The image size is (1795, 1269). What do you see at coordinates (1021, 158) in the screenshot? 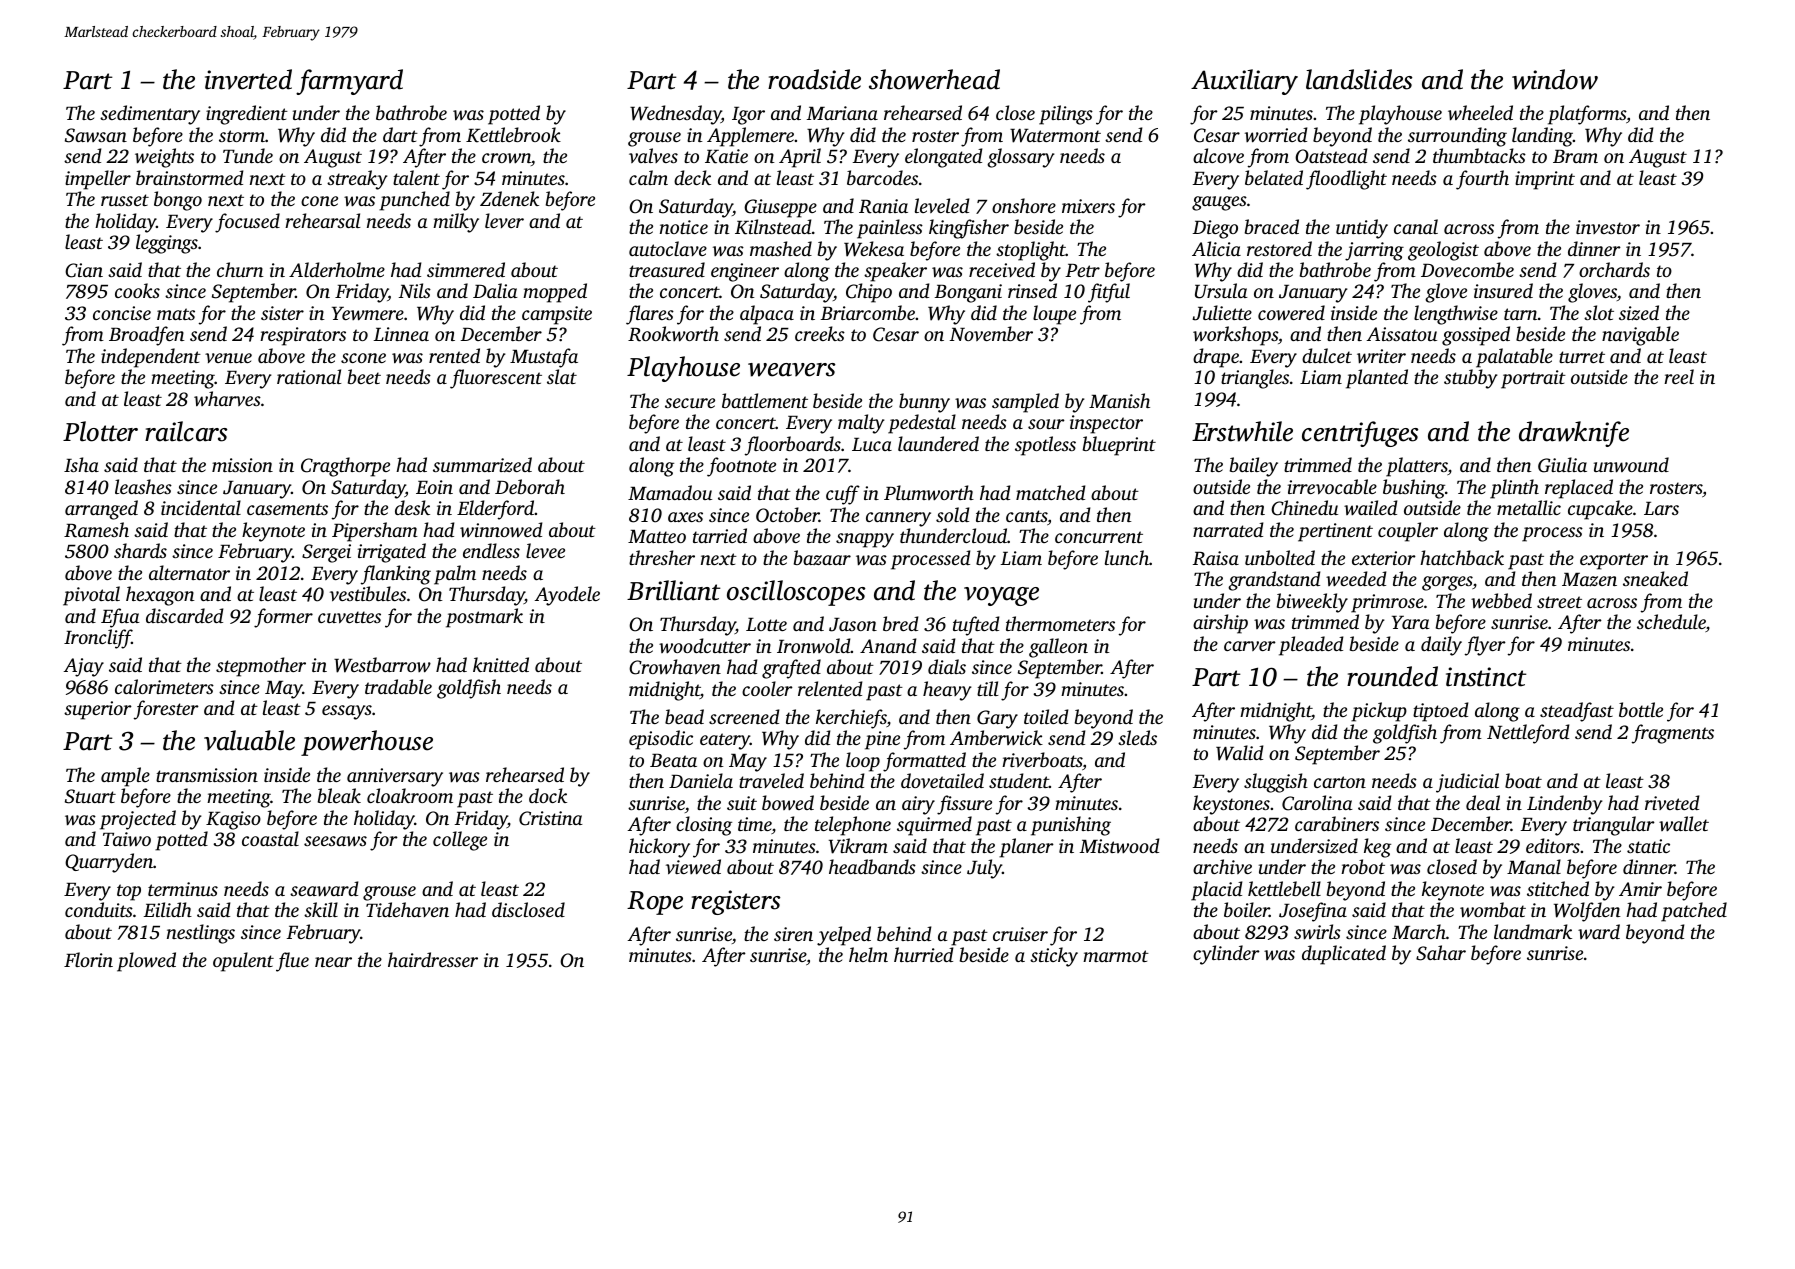
I see `glossary` at bounding box center [1021, 158].
